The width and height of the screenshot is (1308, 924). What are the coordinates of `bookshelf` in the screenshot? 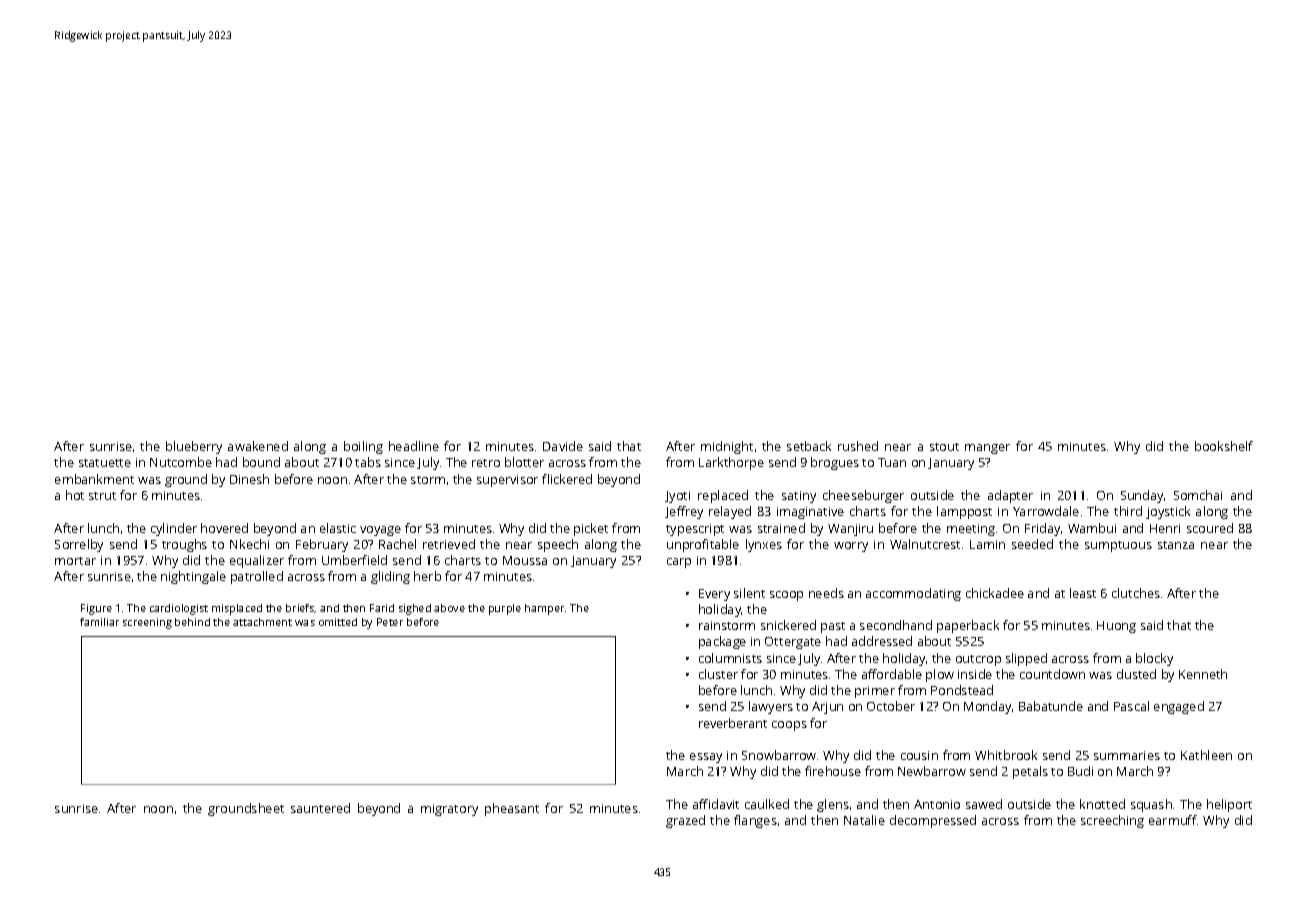 It's located at (1224, 446).
